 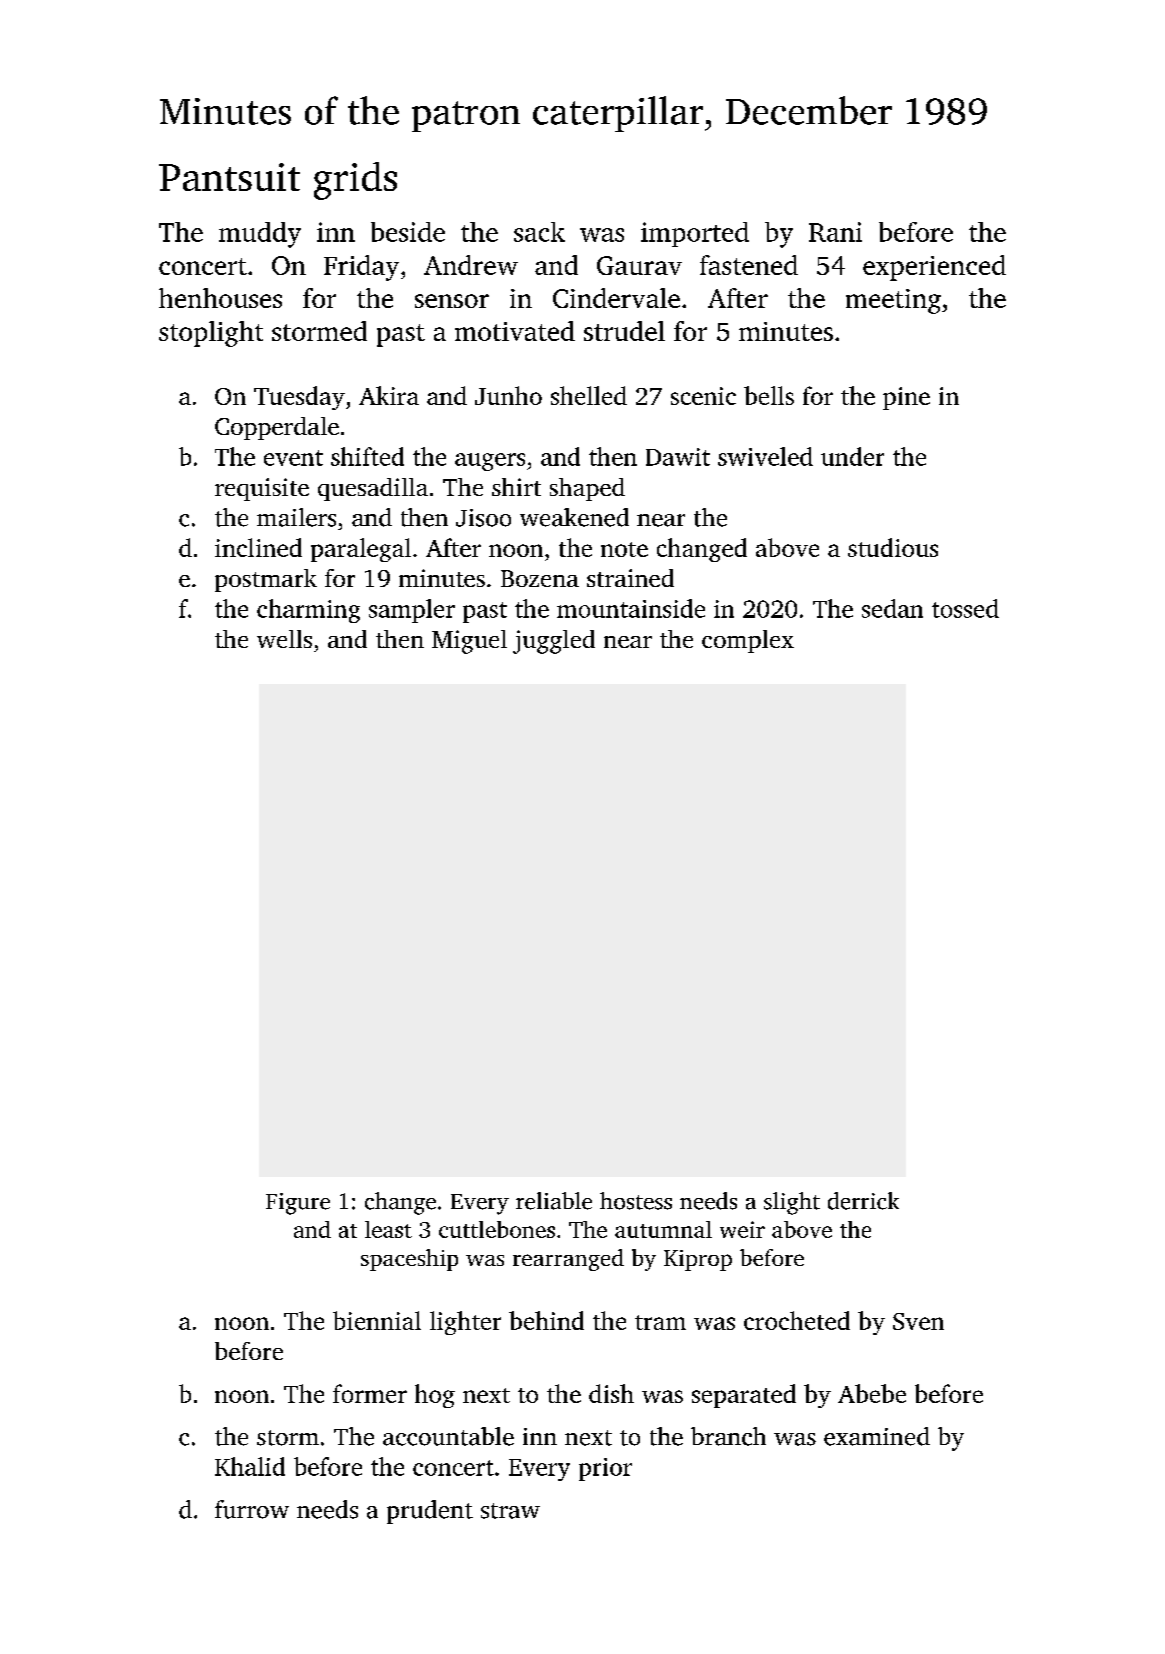 I want to click on grids, so click(x=355, y=181).
